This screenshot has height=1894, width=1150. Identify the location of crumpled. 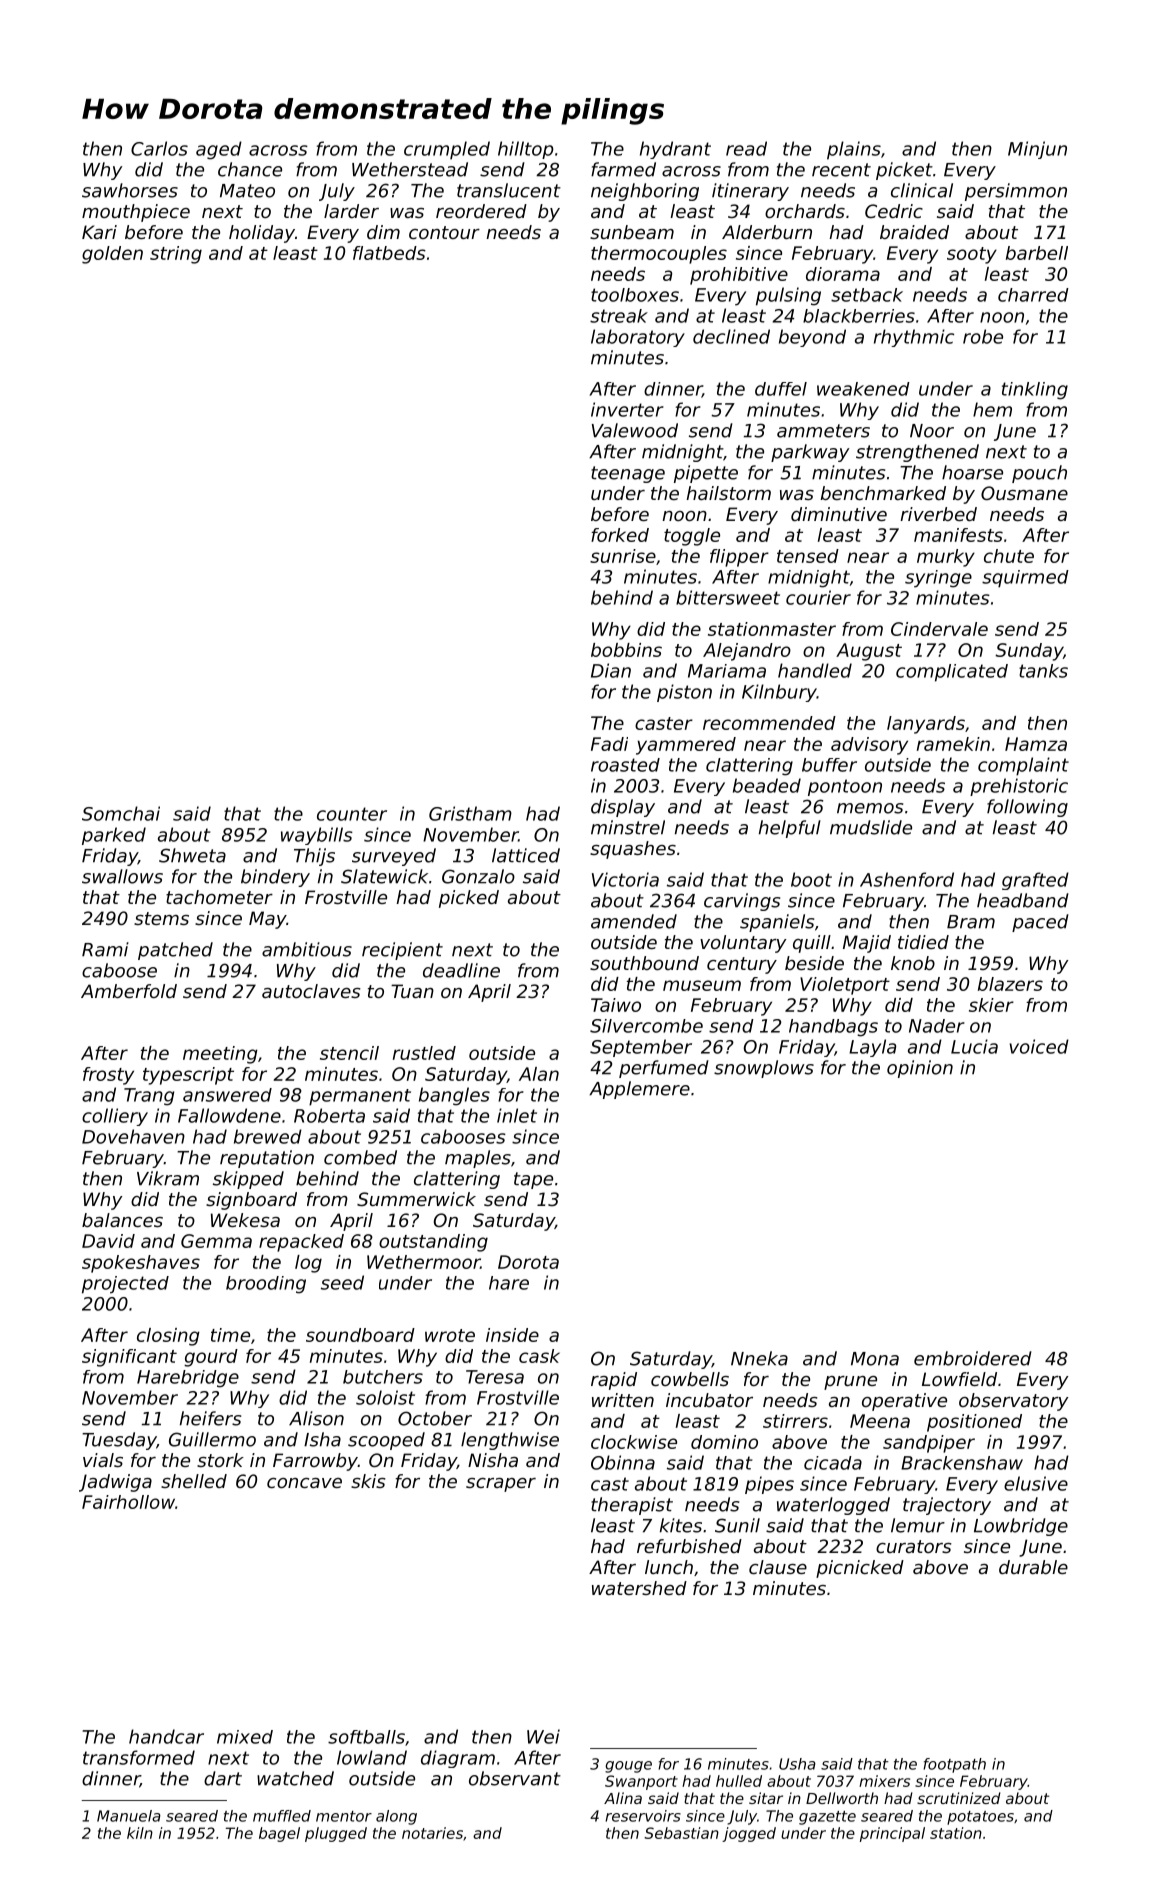
(447, 150).
